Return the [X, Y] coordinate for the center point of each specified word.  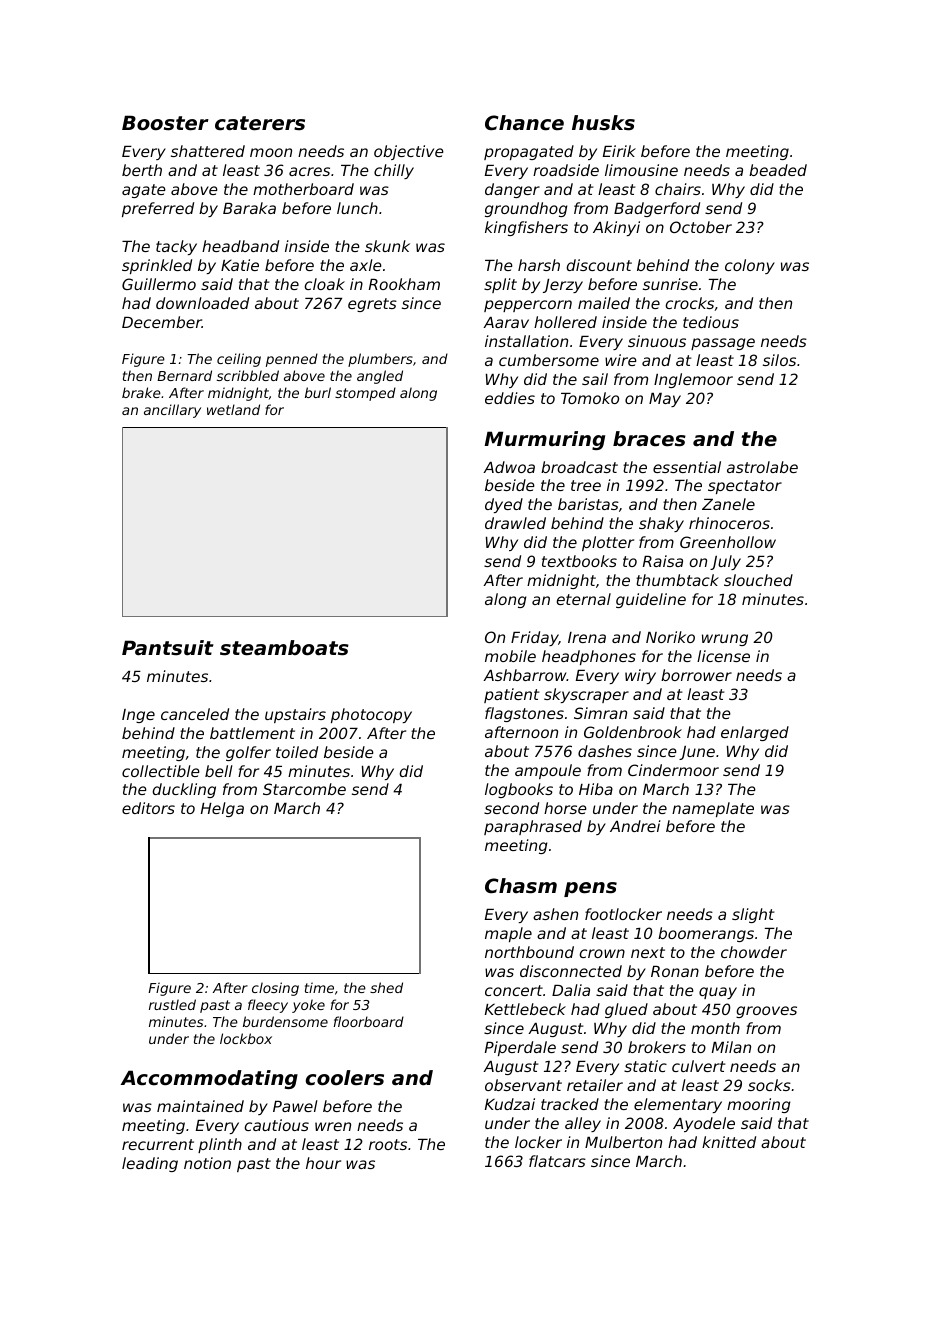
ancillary [172, 411]
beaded [778, 170]
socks [769, 1085]
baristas [588, 504]
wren [333, 1126]
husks [603, 123]
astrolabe [762, 467]
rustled [172, 1004]
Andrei [635, 826]
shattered [208, 151]
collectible [161, 771]
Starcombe [304, 789]
